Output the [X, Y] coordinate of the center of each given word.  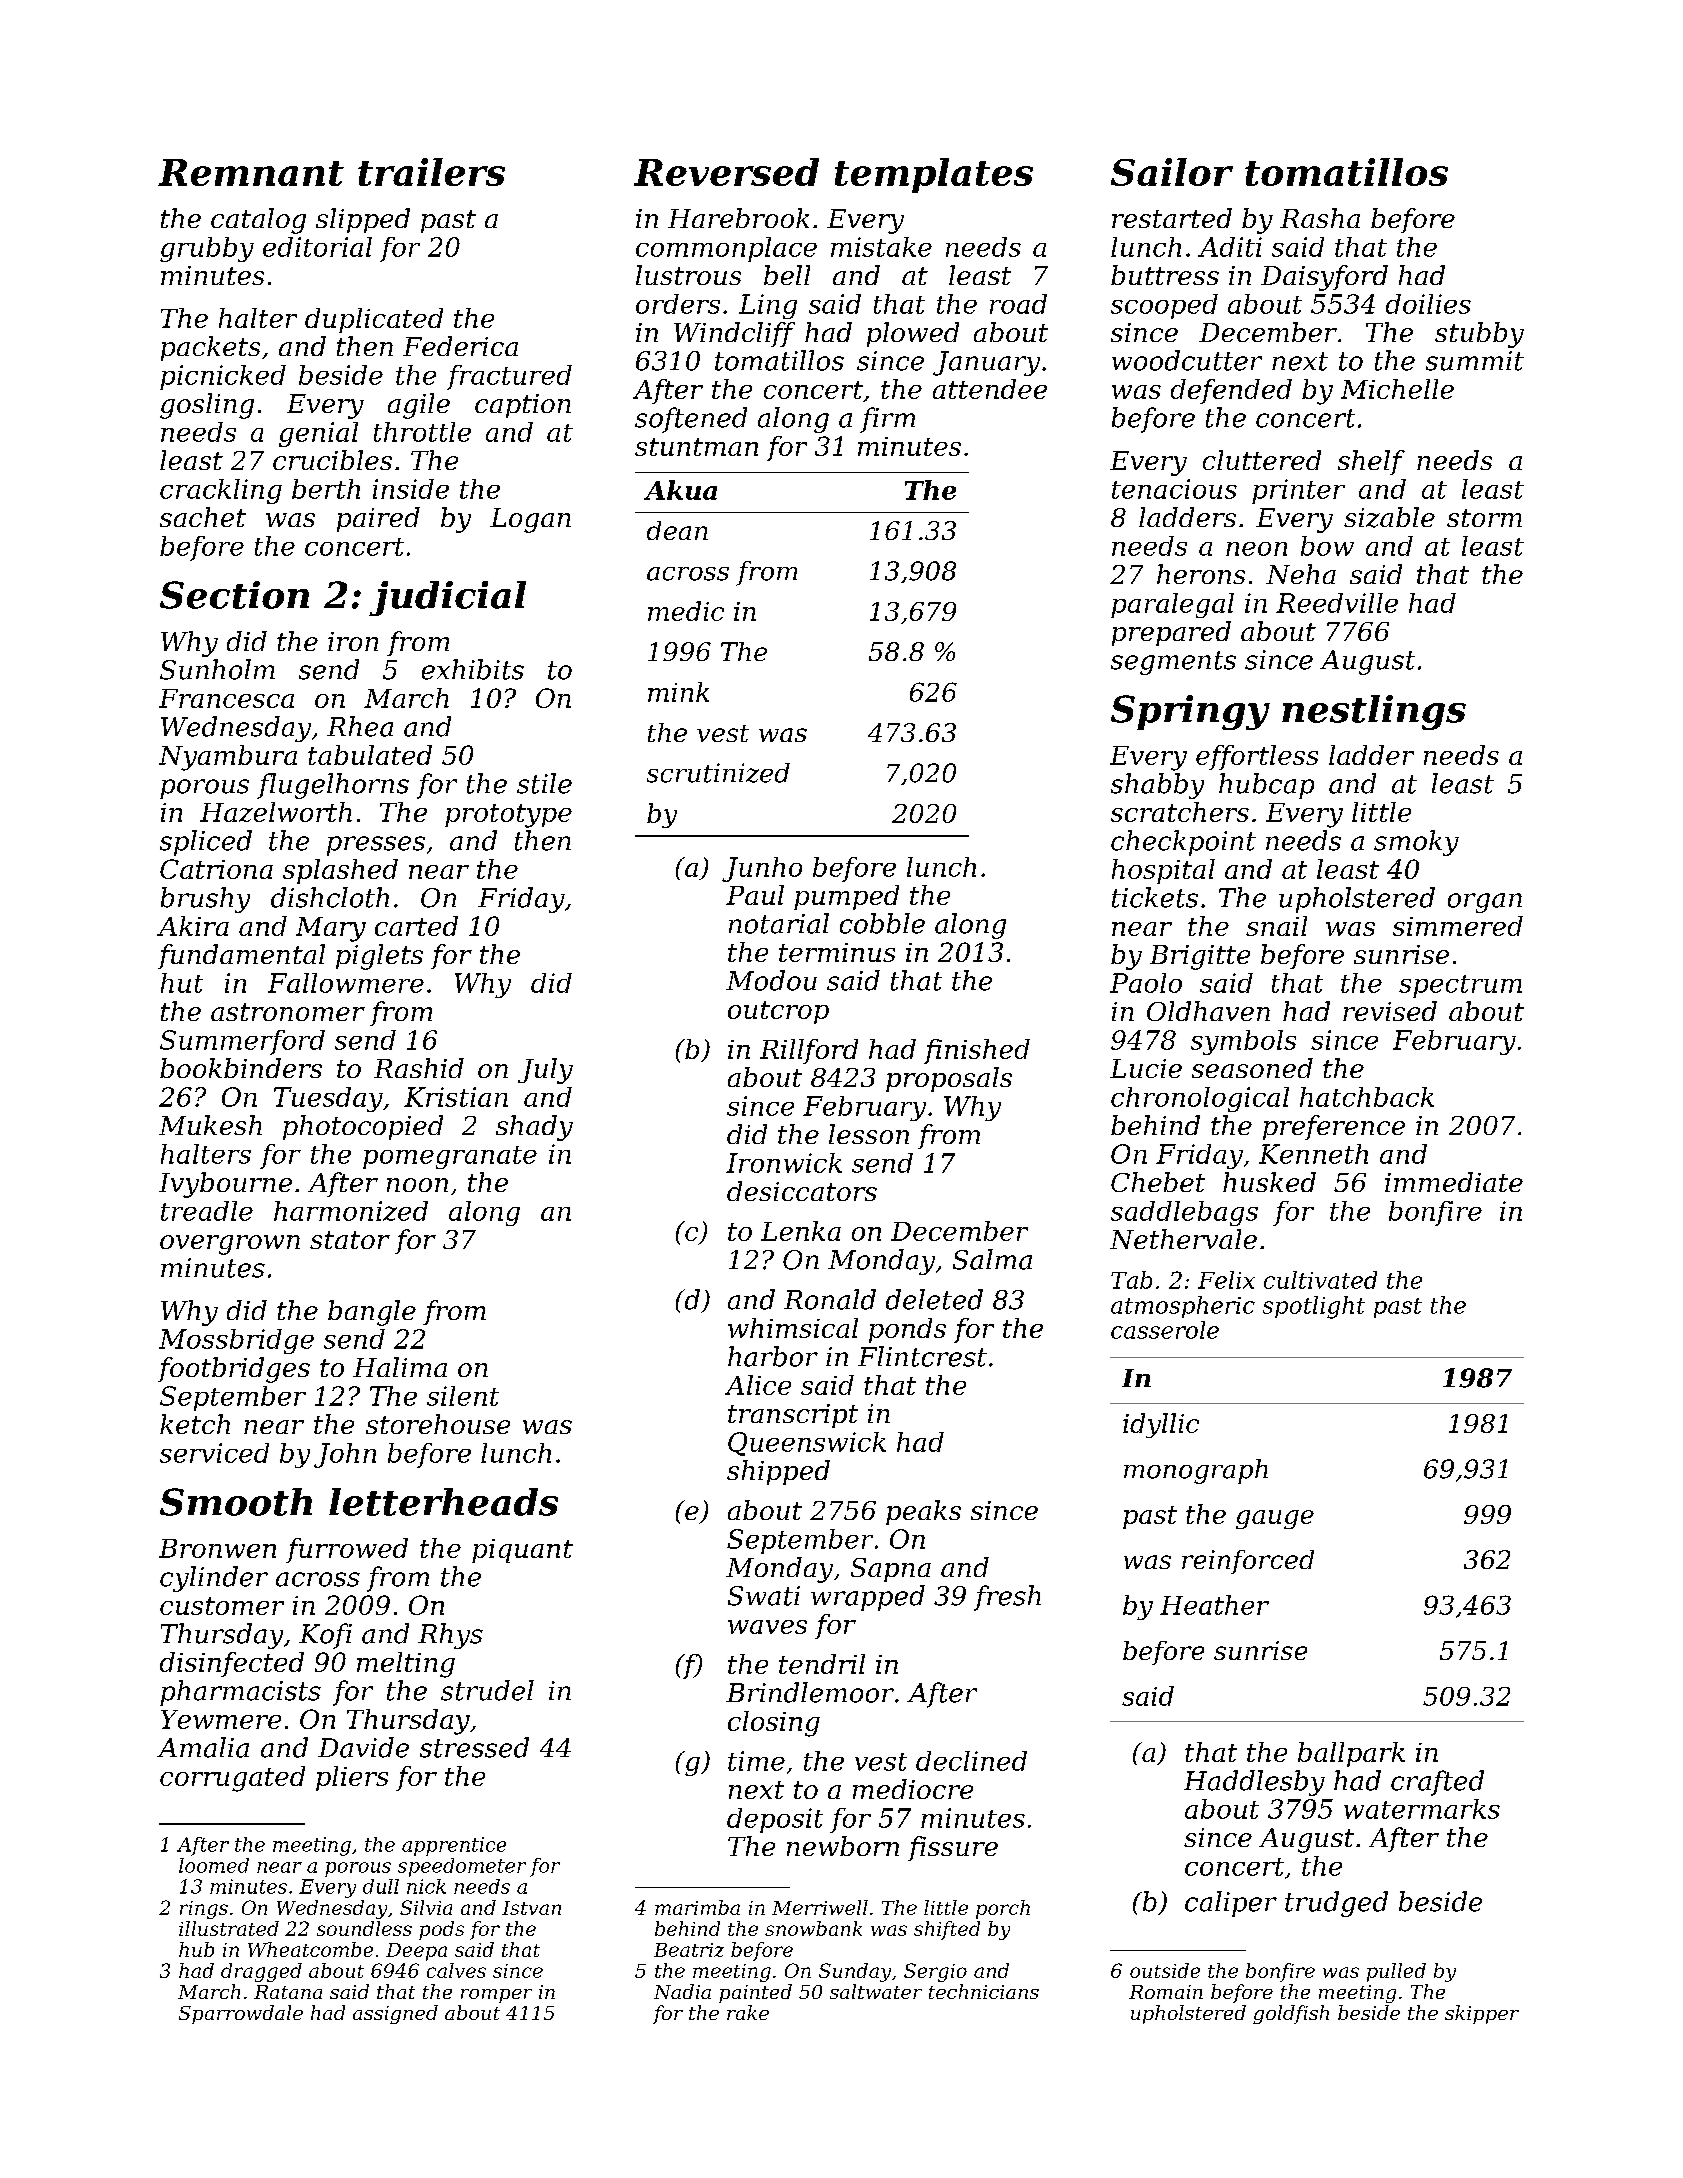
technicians [984, 1991]
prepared [1171, 633]
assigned [395, 2014]
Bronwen [217, 1548]
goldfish [1291, 2014]
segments [1173, 663]
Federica [460, 346]
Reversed [726, 172]
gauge [1275, 1519]
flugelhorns [333, 786]
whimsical [793, 1328]
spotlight [1314, 1307]
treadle [207, 1211]
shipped [778, 1472]
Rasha [1320, 218]
